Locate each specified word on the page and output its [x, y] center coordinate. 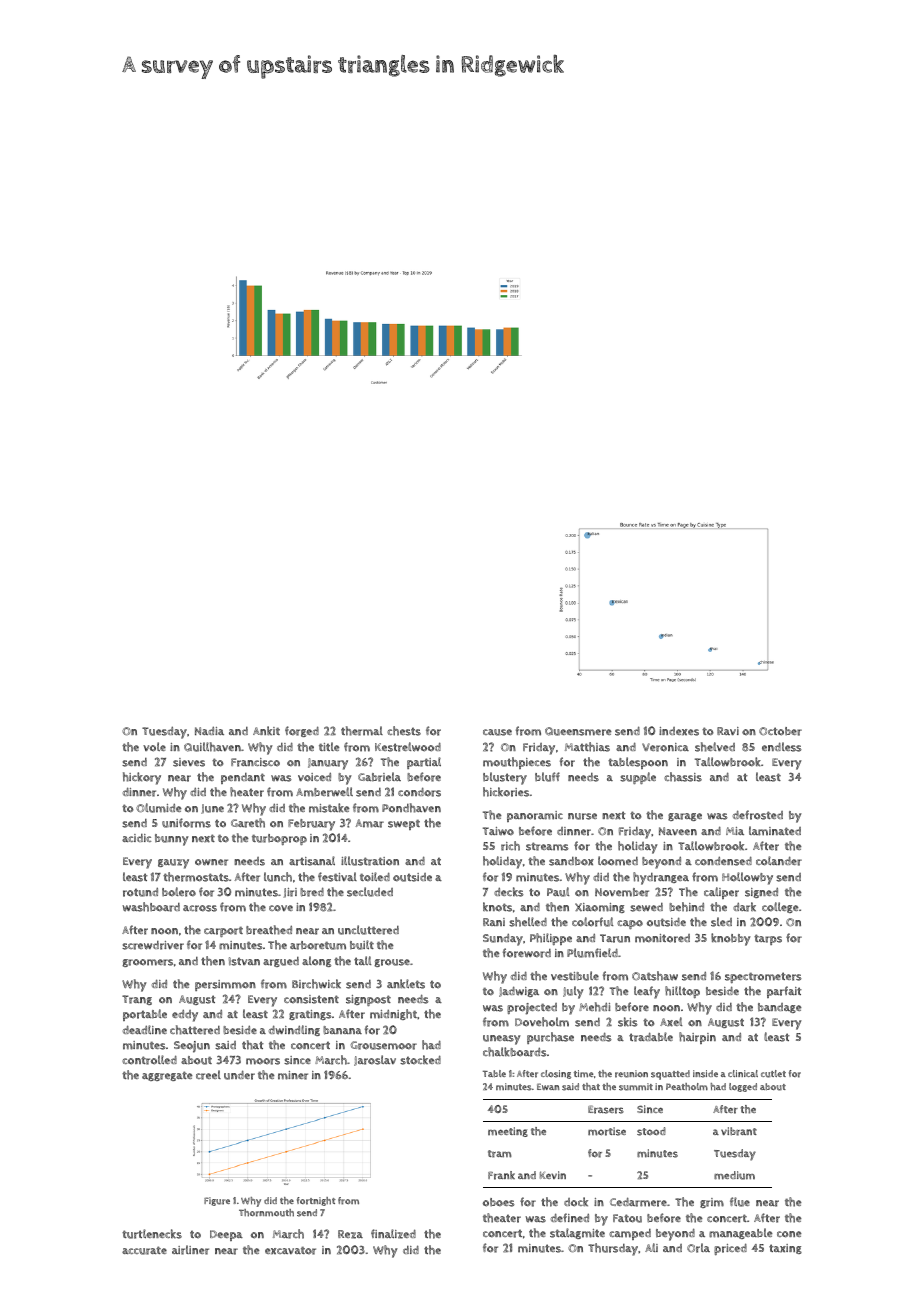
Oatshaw [655, 976]
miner [293, 1075]
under [239, 1075]
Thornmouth [266, 1213]
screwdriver [153, 945]
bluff [547, 777]
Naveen [678, 831]
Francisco [255, 762]
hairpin [697, 1038]
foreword [527, 953]
